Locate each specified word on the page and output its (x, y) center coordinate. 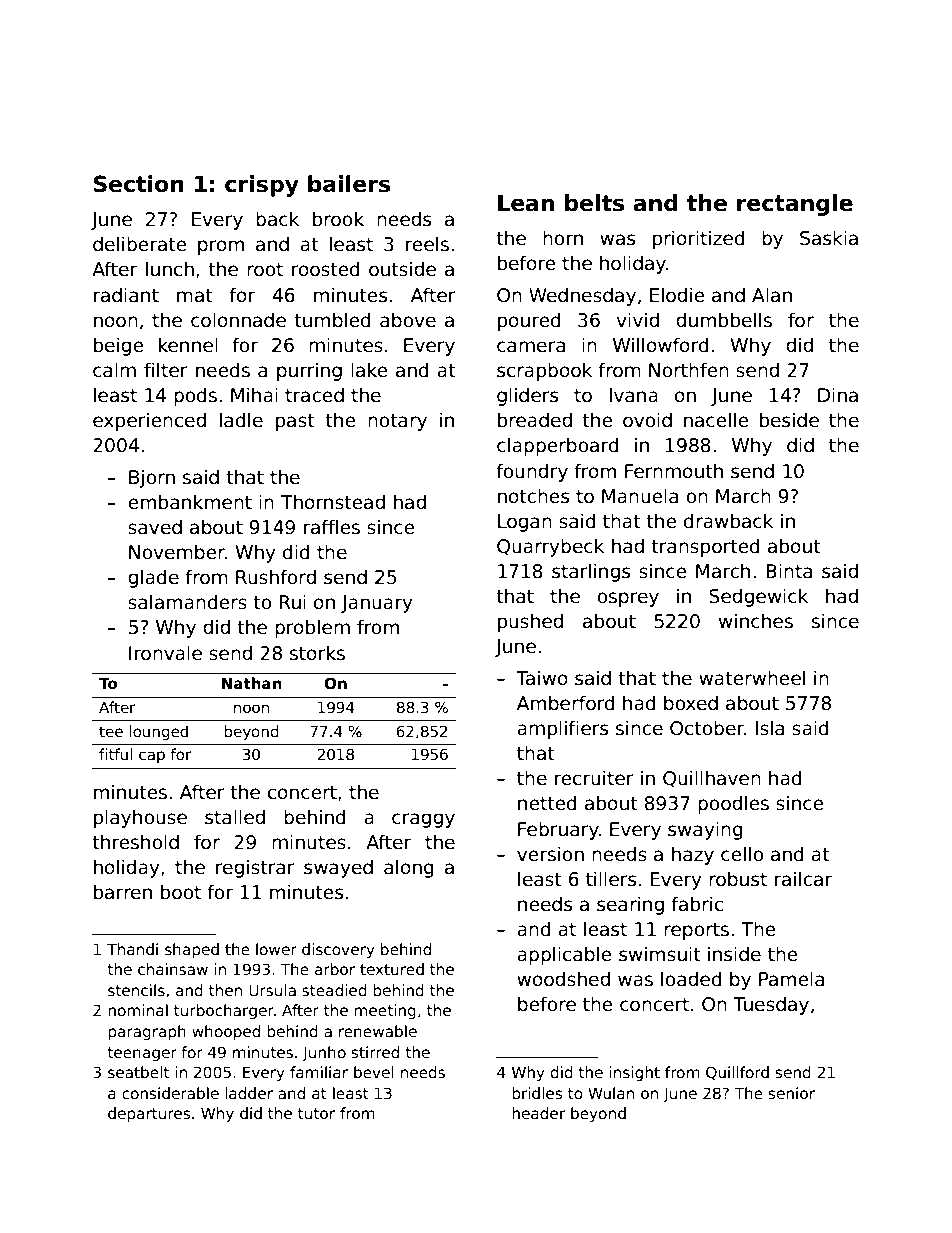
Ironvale (165, 653)
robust (738, 879)
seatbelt (138, 1072)
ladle (241, 420)
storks (317, 653)
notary (397, 422)
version (550, 854)
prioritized (699, 239)
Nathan (252, 683)
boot (181, 892)
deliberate (139, 244)
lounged (158, 732)
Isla (769, 728)
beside (789, 420)
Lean (526, 203)
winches (756, 621)
